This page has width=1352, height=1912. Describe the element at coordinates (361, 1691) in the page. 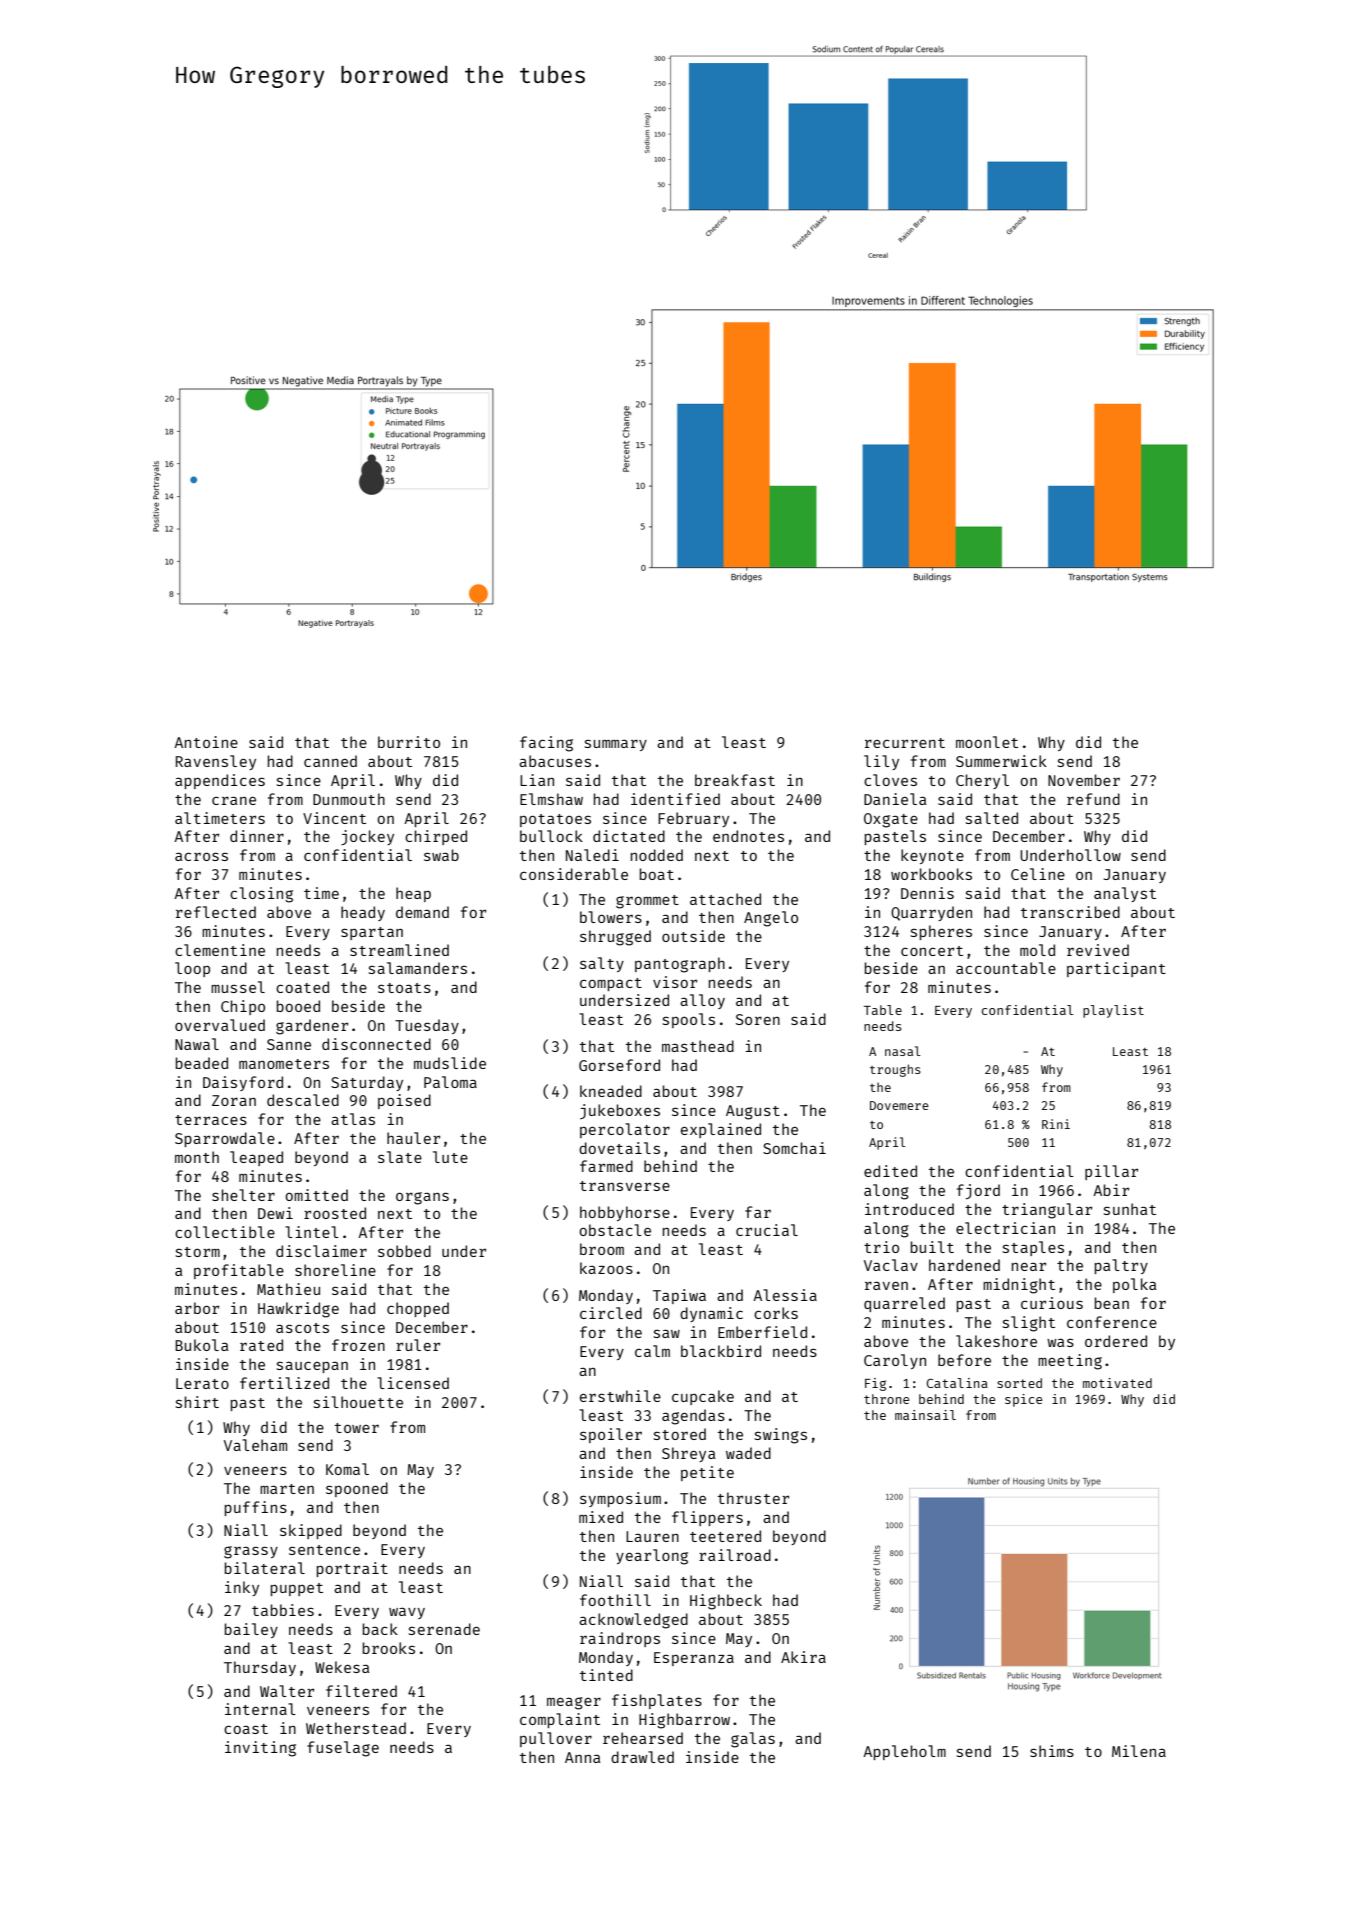

I see `filtered` at that location.
